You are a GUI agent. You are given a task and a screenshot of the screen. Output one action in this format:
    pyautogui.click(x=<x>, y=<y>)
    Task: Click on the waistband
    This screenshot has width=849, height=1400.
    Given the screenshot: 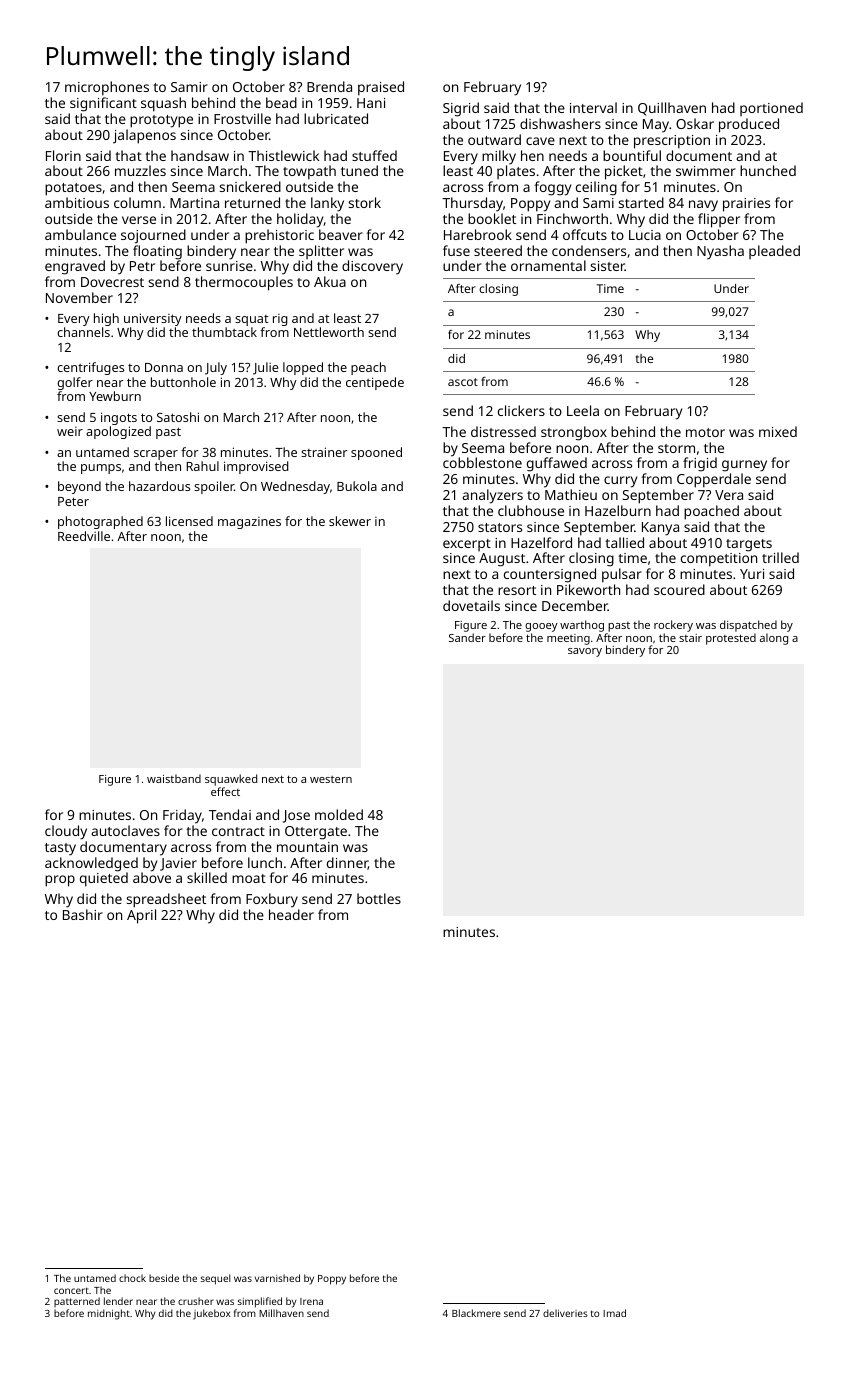 What is the action you would take?
    pyautogui.click(x=174, y=778)
